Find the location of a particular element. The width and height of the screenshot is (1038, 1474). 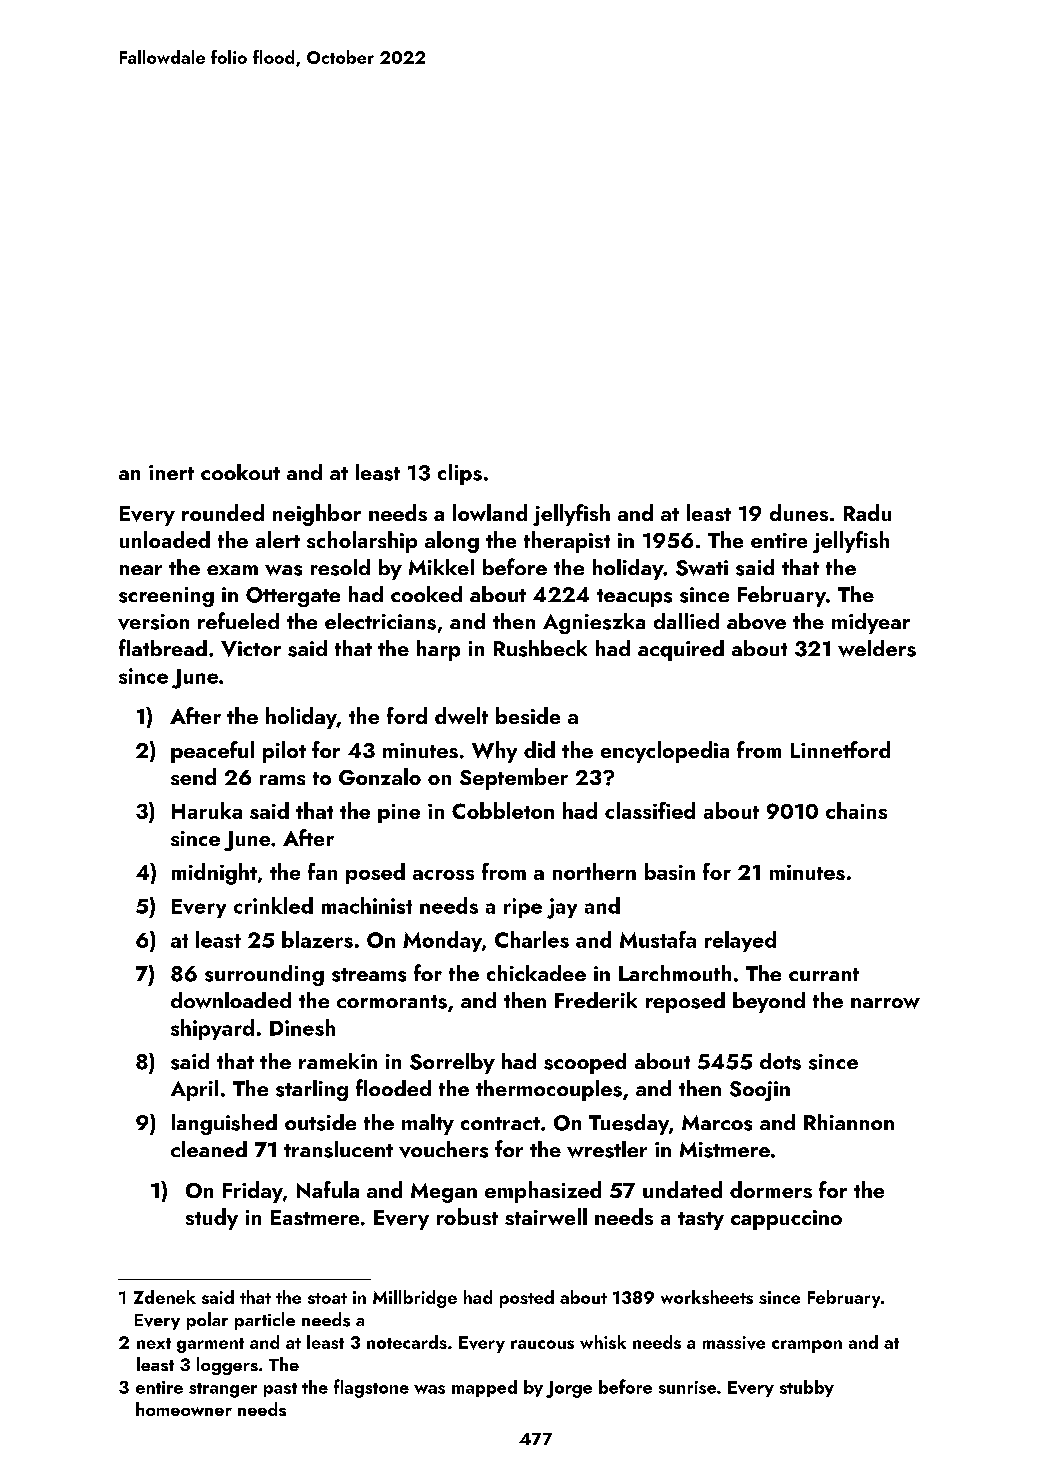

robust is located at coordinates (467, 1216).
